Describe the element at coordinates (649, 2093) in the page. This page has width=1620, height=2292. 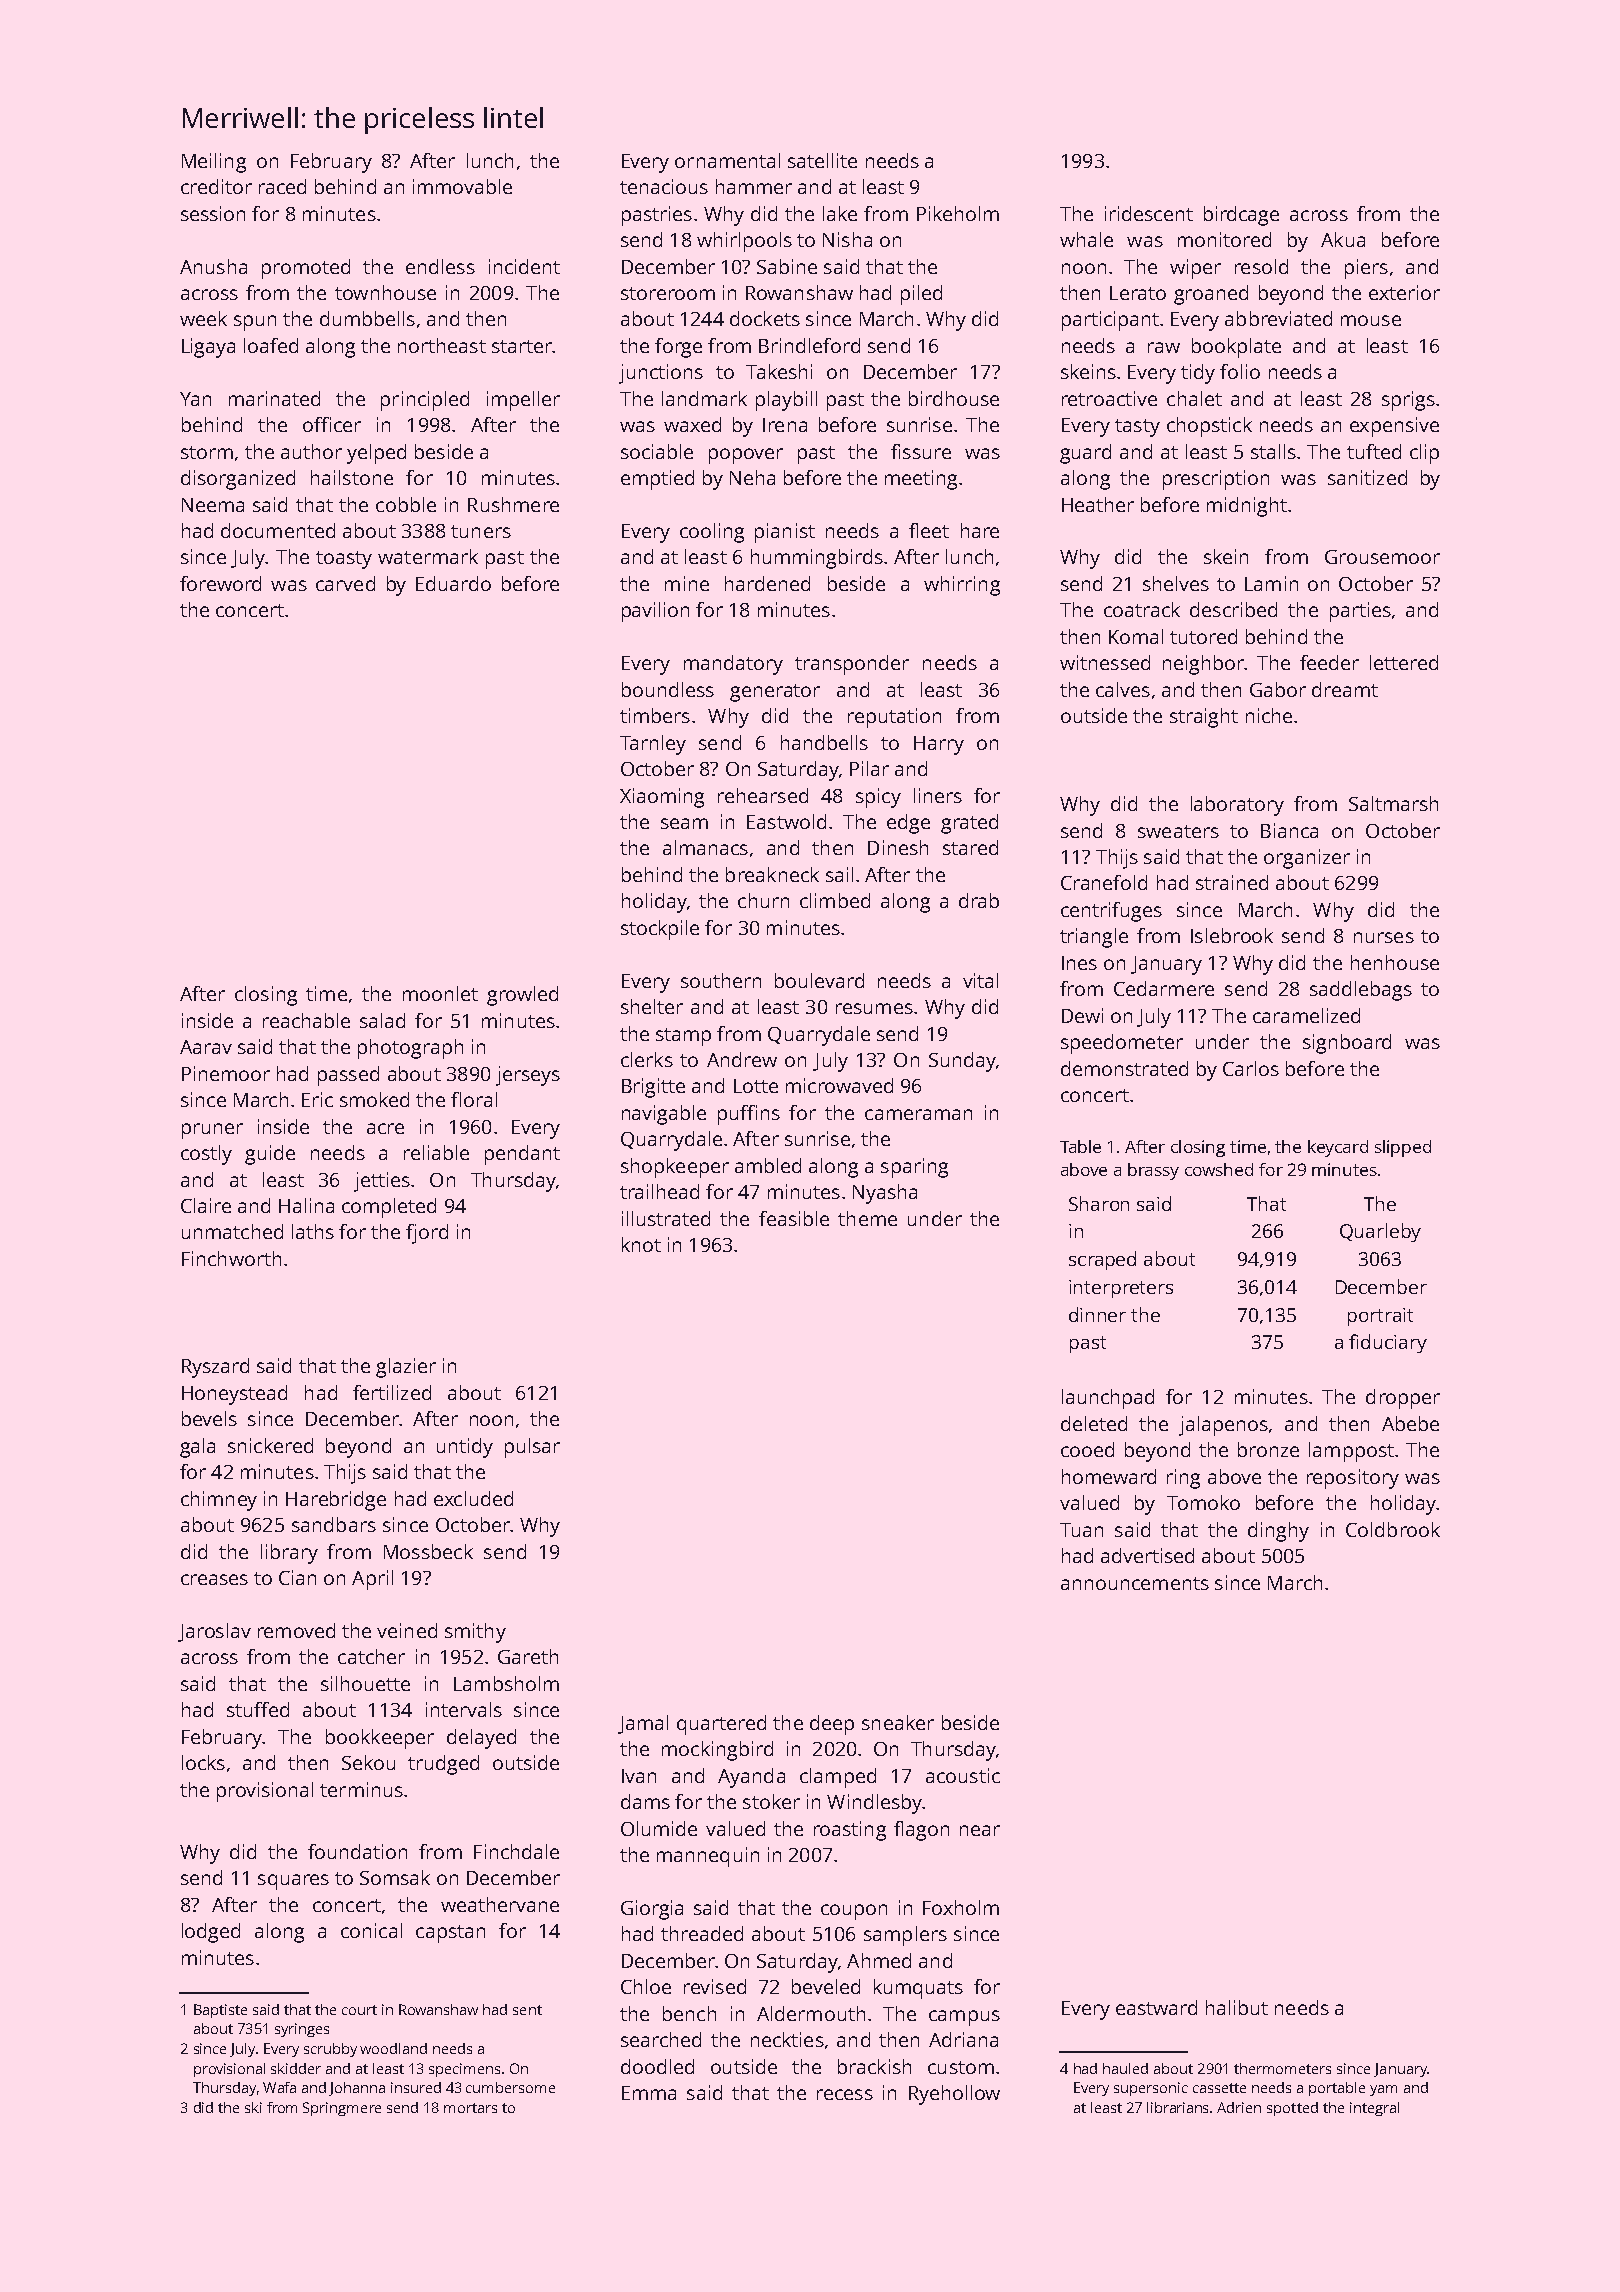
I see `Emma` at that location.
